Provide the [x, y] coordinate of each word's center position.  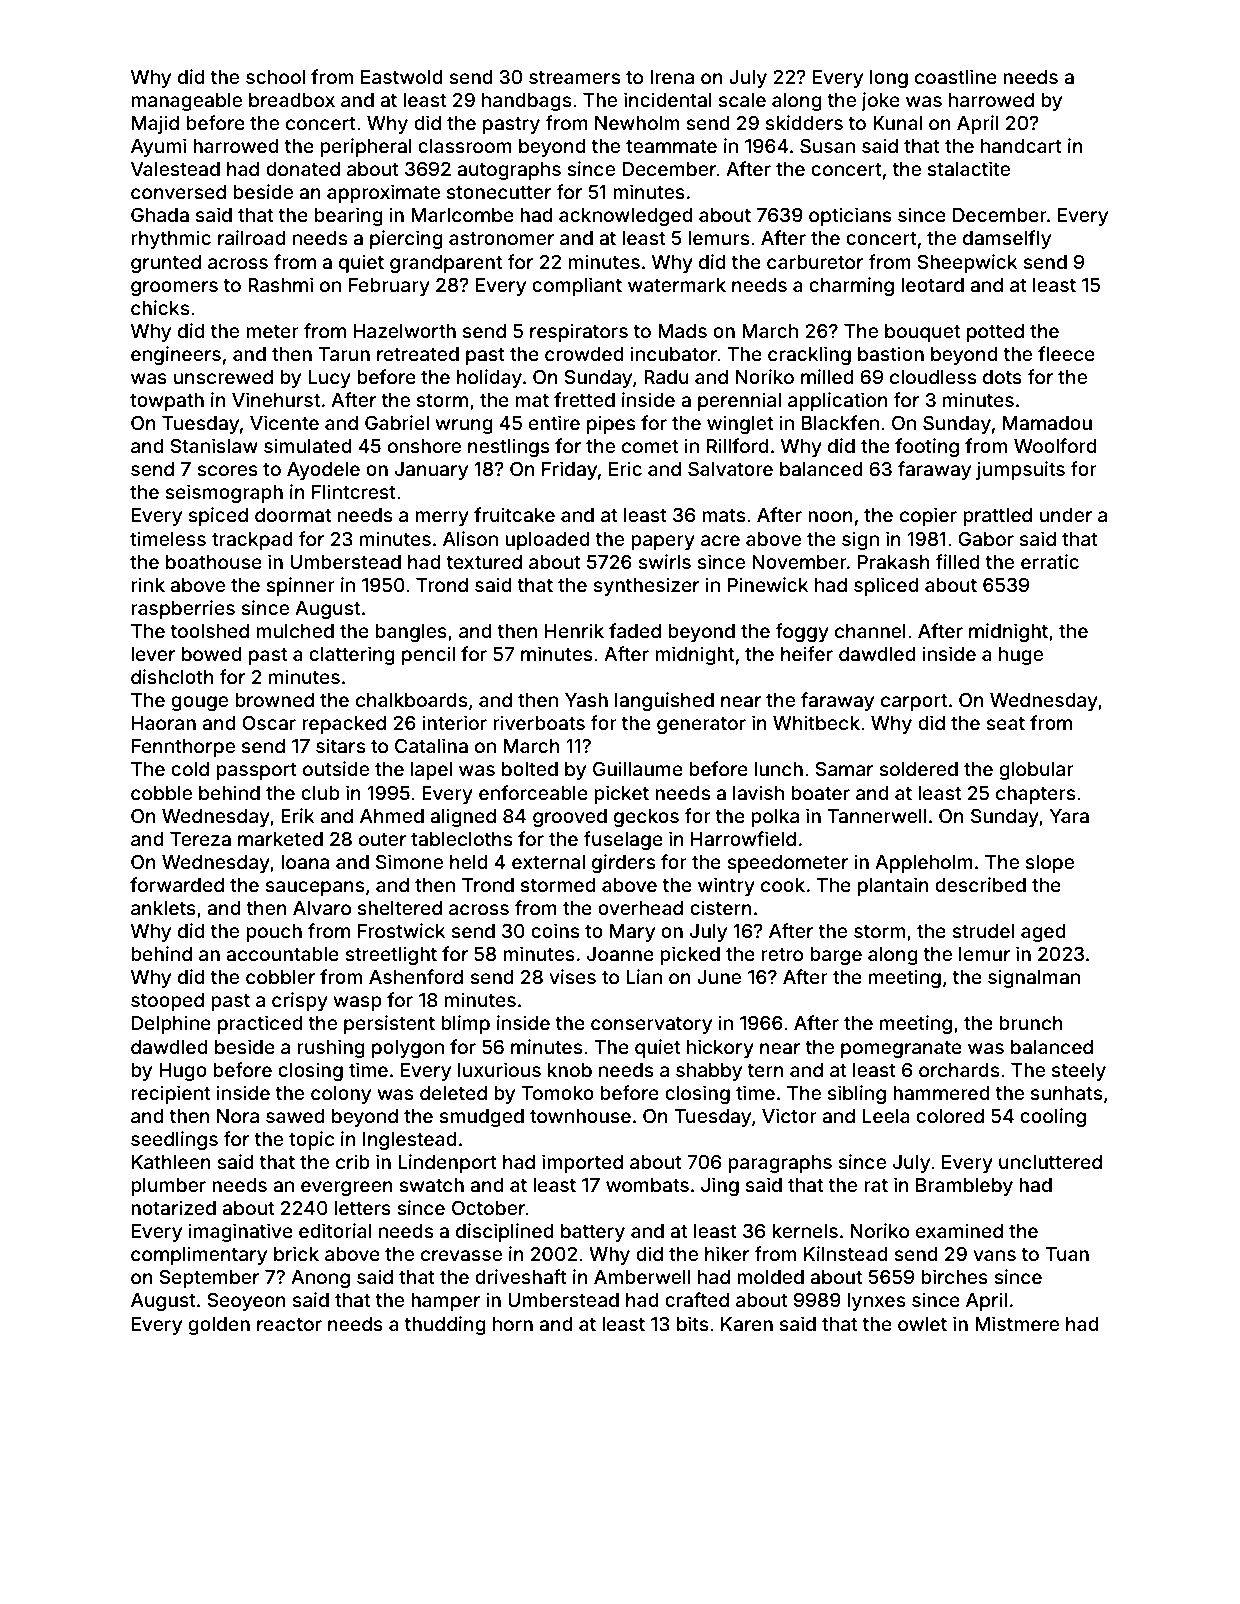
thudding [445, 1325]
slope [1050, 864]
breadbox [292, 100]
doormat [293, 515]
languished [664, 701]
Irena [672, 77]
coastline [956, 76]
